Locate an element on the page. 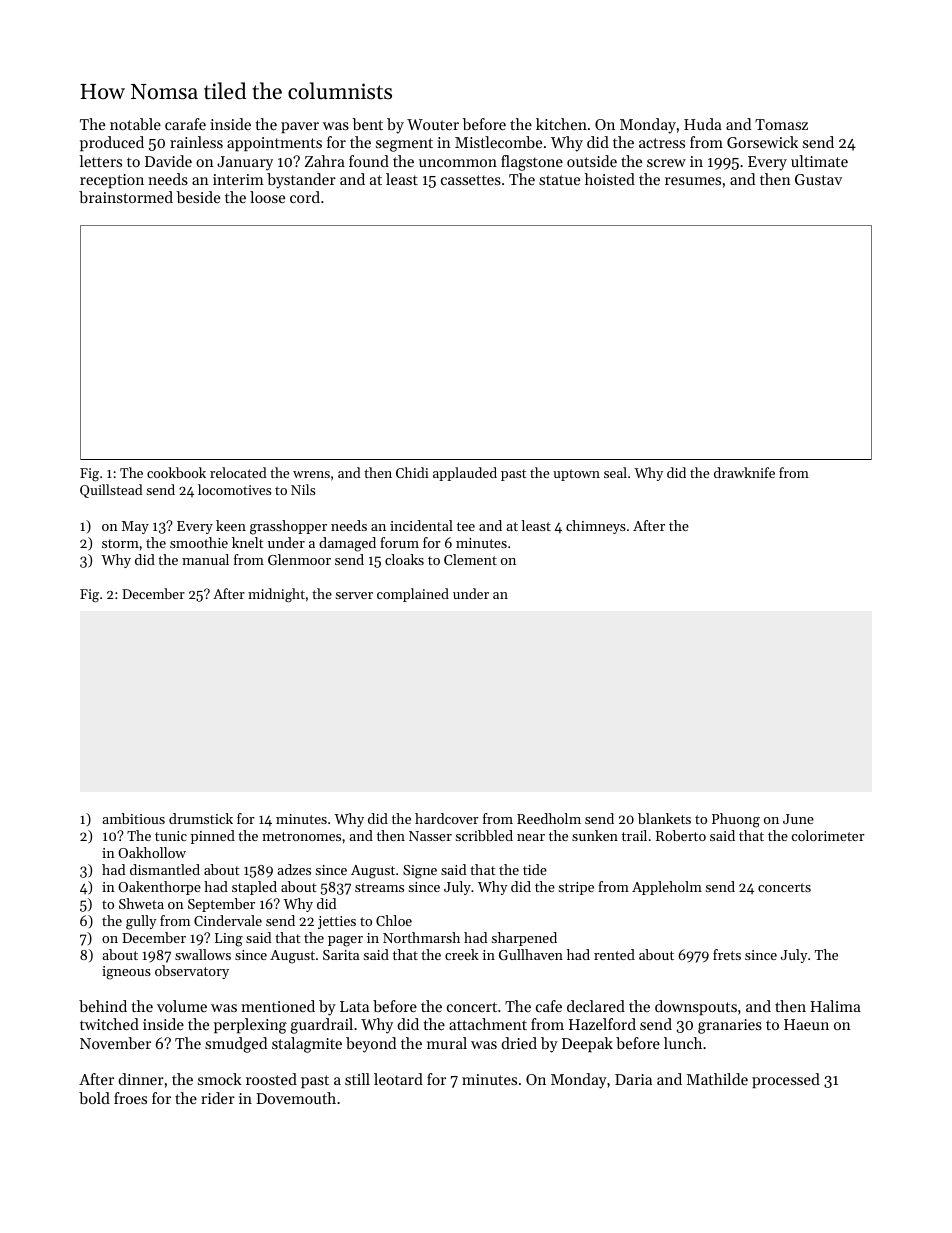  Lata is located at coordinates (354, 1006).
